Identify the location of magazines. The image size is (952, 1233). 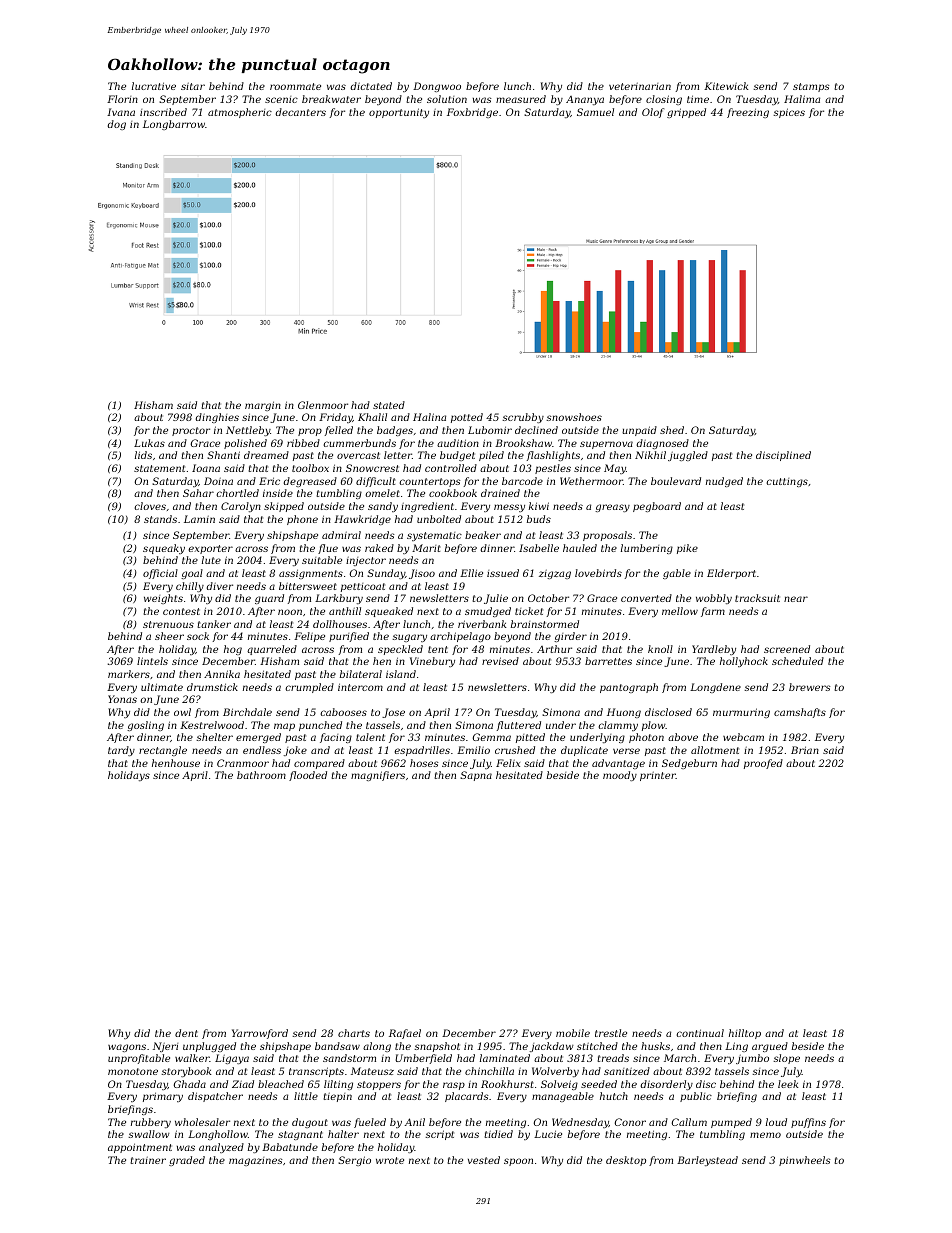
(256, 1161).
